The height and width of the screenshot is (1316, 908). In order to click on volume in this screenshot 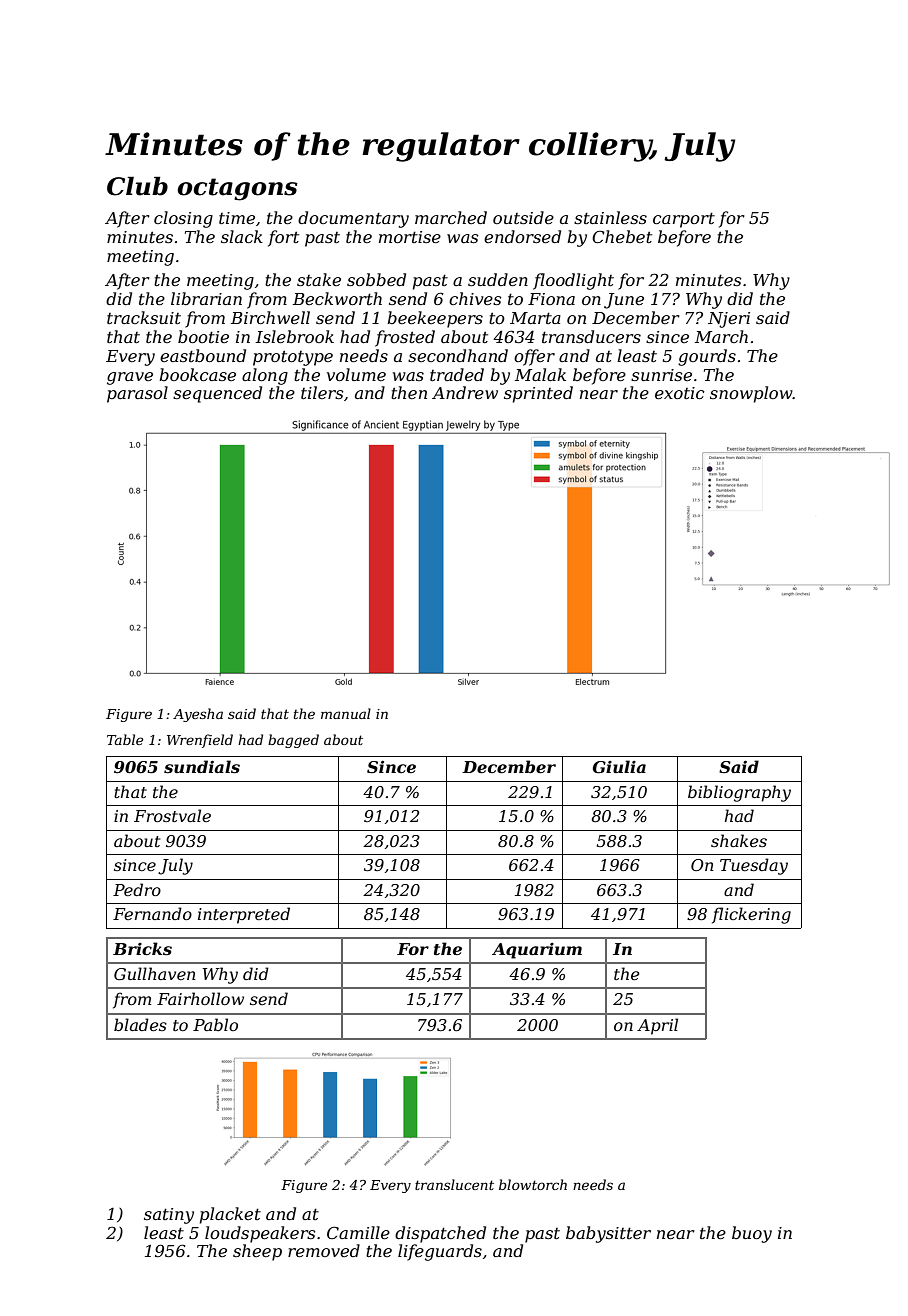, I will do `click(356, 374)`.
